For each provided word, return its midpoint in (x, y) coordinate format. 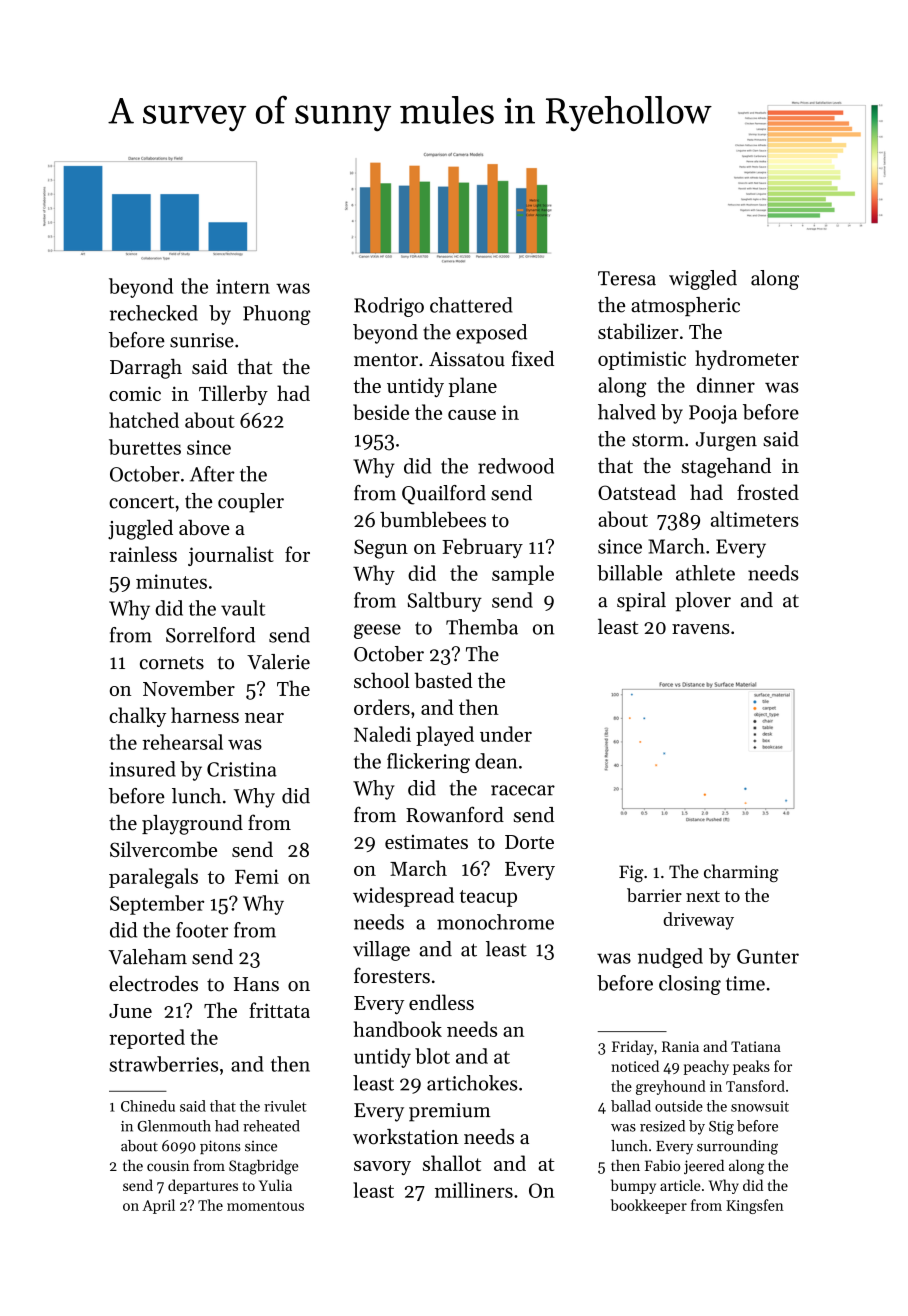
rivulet (285, 1106)
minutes (171, 581)
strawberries (163, 1064)
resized (662, 1126)
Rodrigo (389, 307)
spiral (641, 602)
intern (243, 286)
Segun (381, 549)
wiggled (703, 280)
